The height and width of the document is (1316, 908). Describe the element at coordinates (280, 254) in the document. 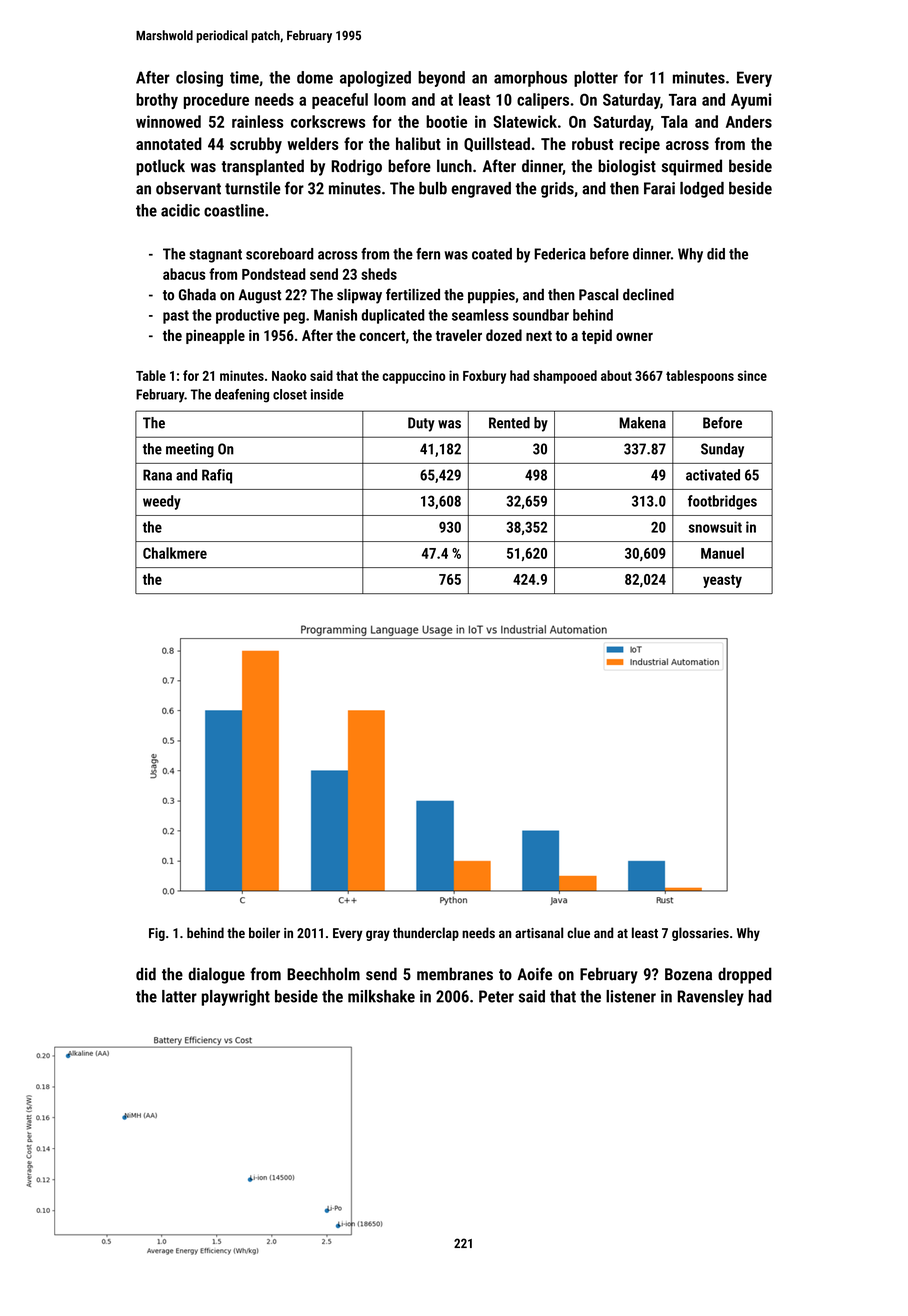

I see `scoreboard` at that location.
